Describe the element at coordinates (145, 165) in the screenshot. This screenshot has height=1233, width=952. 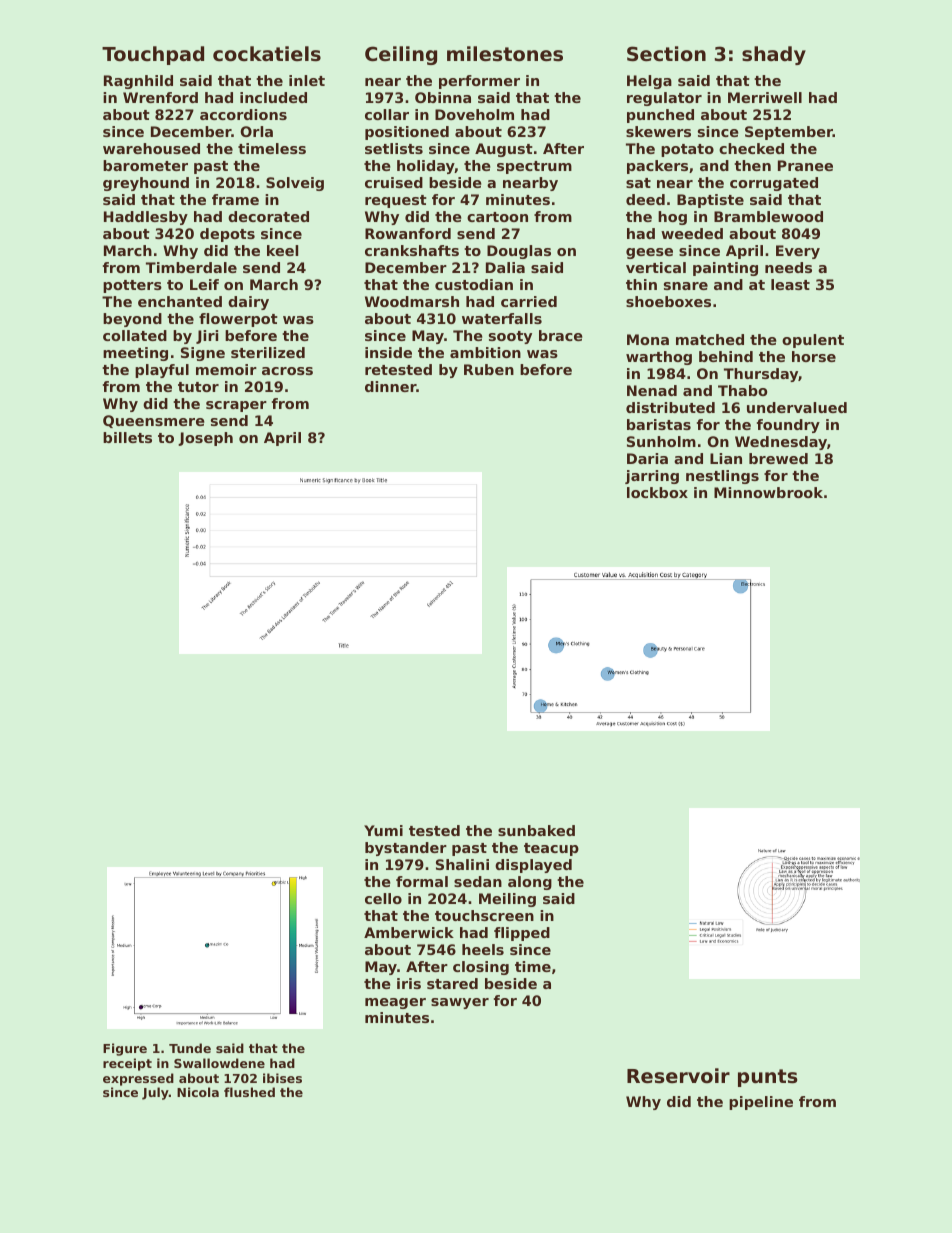
I see `barometer` at that location.
